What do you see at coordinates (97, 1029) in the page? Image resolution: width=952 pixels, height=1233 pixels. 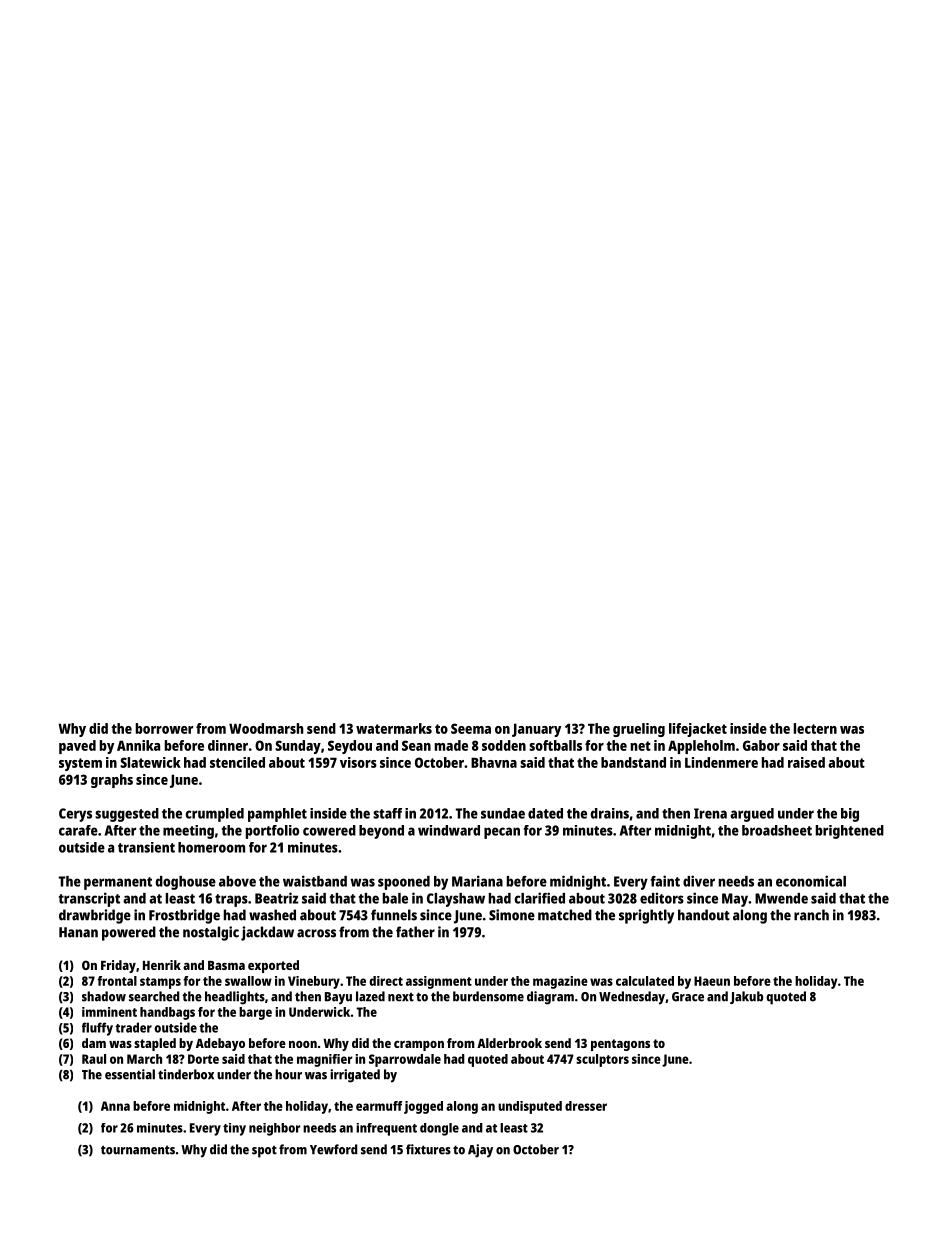 I see `fluffy` at bounding box center [97, 1029].
